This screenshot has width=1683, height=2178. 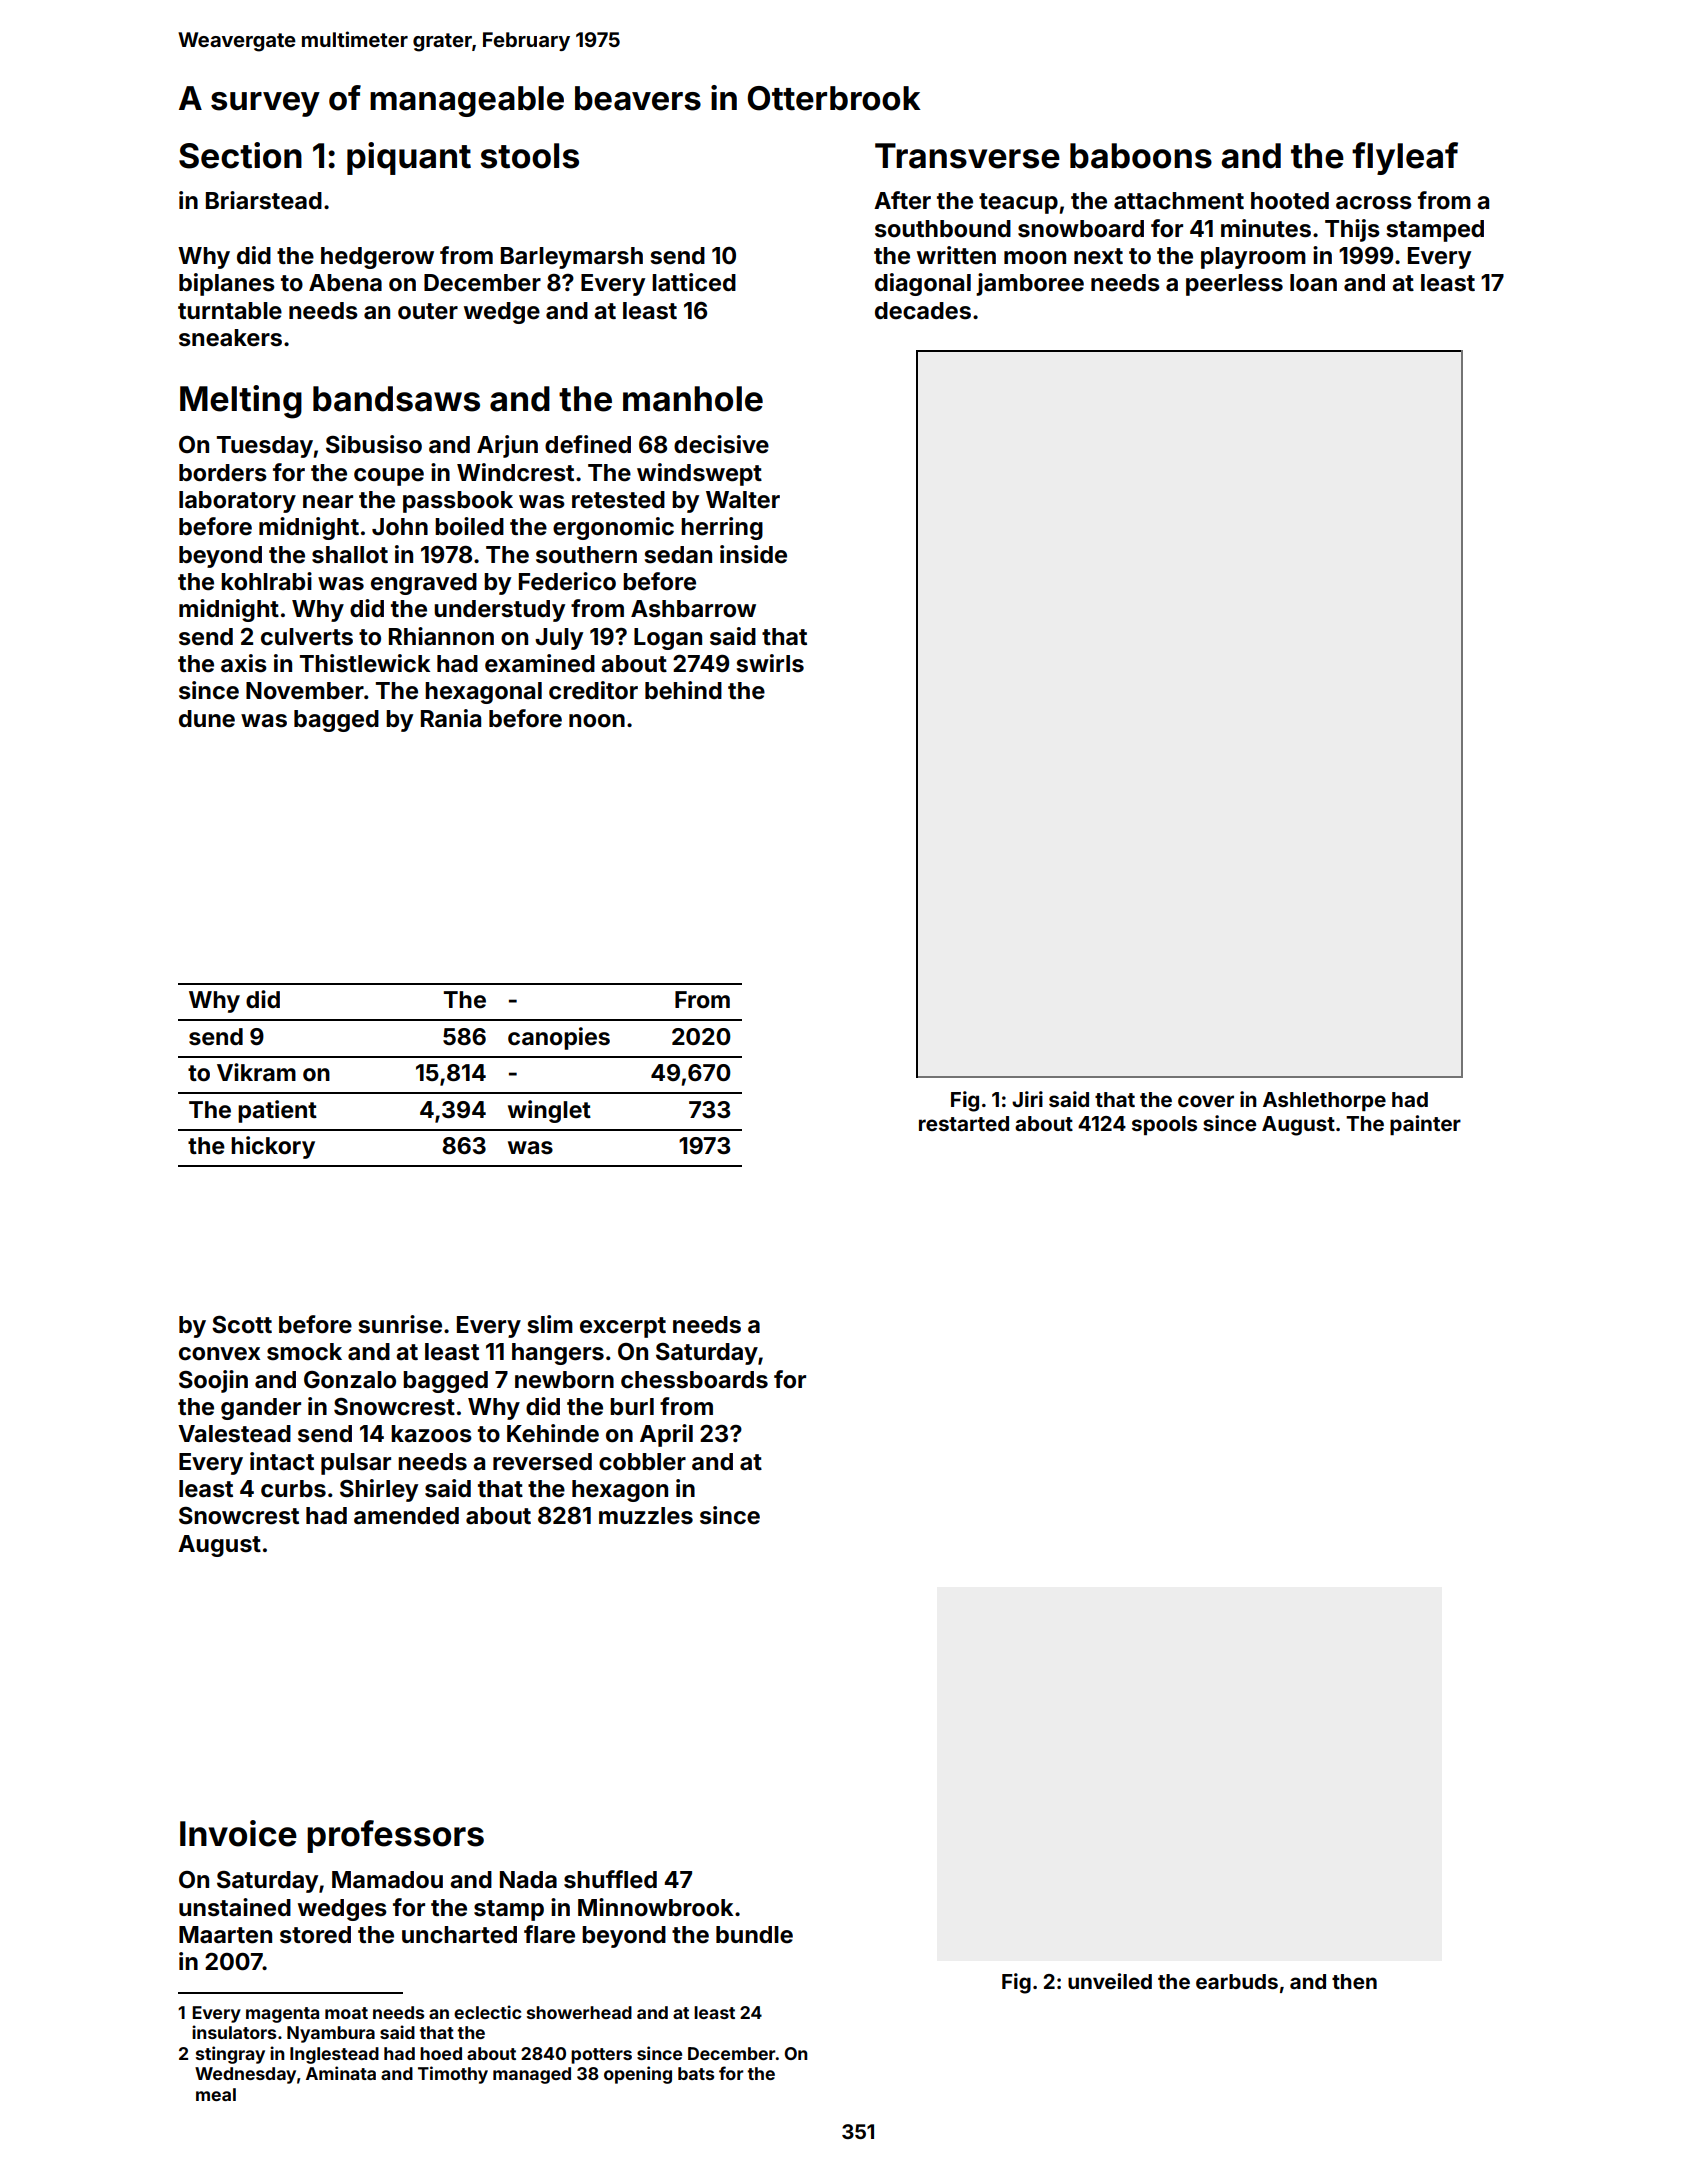 I want to click on professors, so click(x=395, y=1836).
